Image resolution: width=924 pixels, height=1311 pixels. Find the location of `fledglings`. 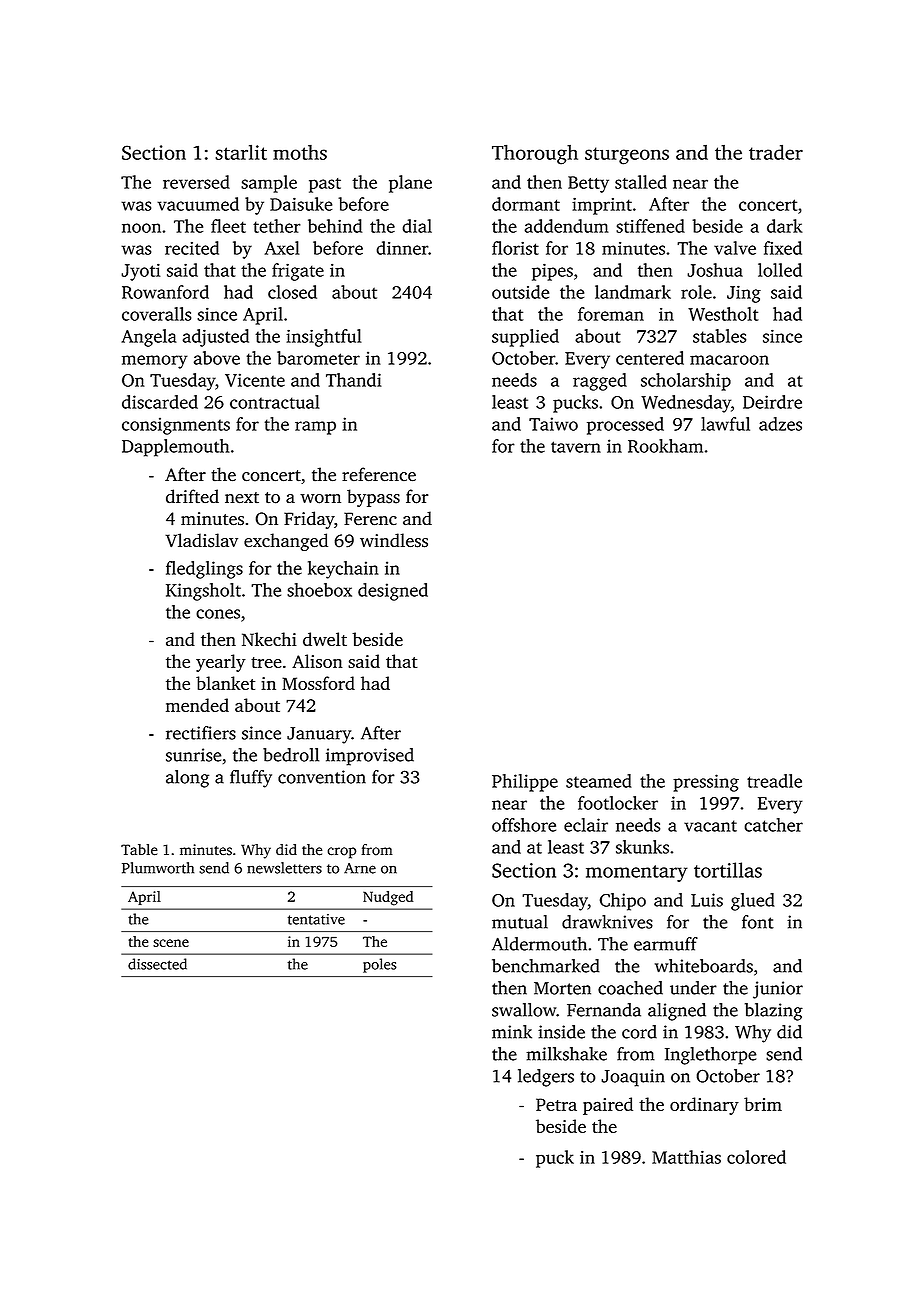

fledglings is located at coordinates (204, 570).
